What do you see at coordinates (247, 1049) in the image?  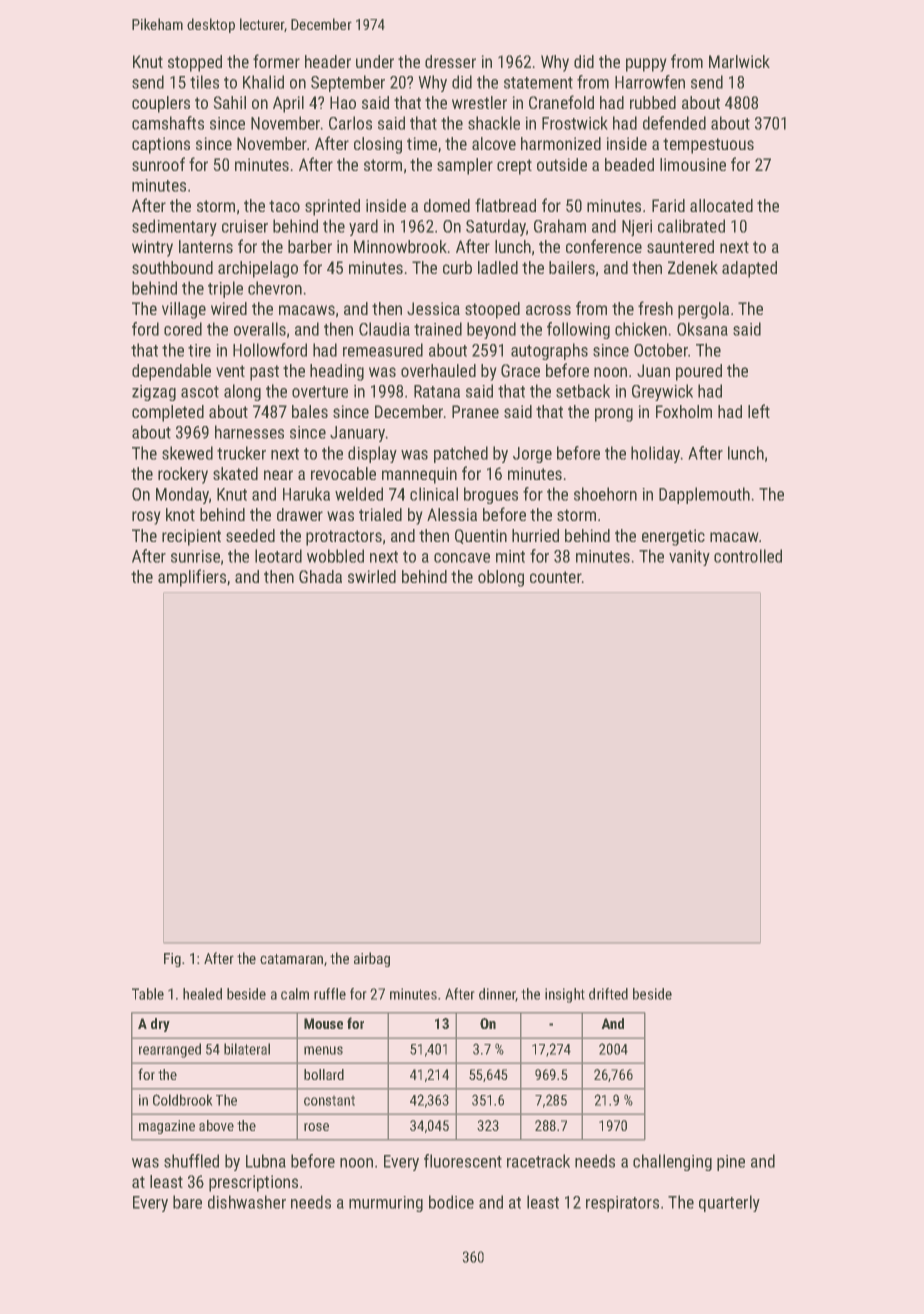 I see `bilateral` at bounding box center [247, 1049].
